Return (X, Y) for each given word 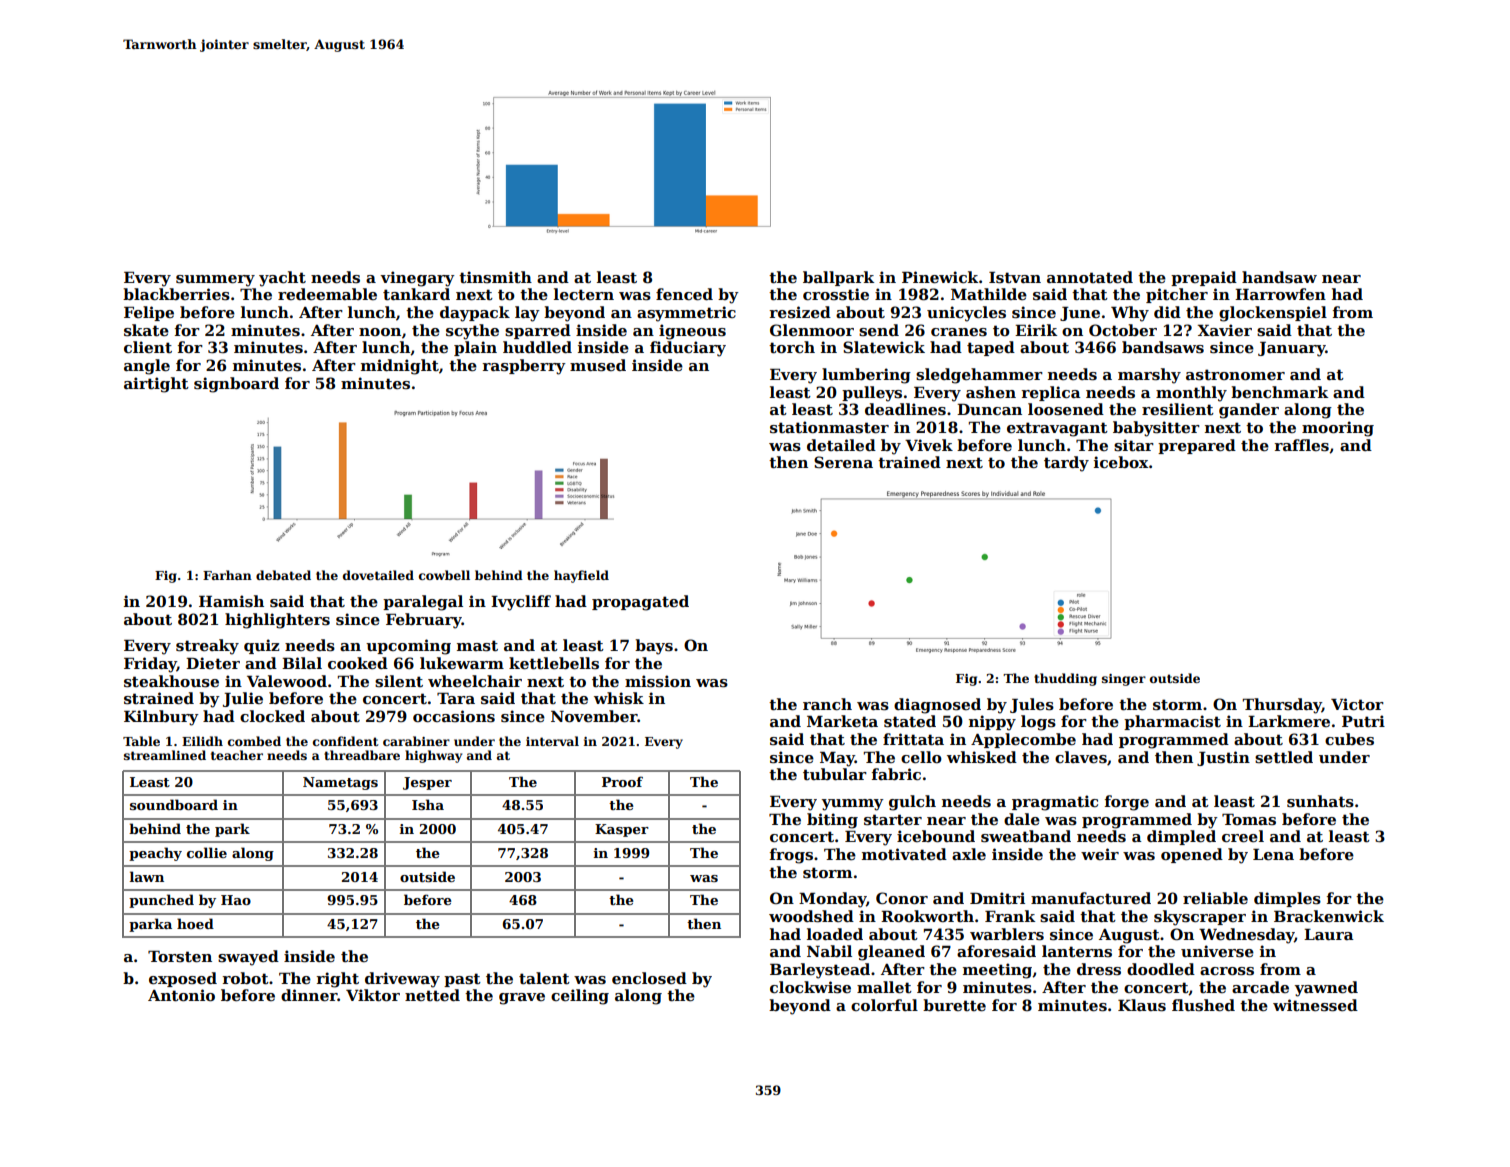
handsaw (1279, 277)
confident (345, 741)
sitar (1134, 445)
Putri (1363, 721)
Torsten (180, 956)
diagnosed (937, 706)
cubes (1349, 739)
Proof (622, 781)
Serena (843, 462)
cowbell (444, 575)
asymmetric (686, 314)
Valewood (287, 681)
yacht (282, 279)
